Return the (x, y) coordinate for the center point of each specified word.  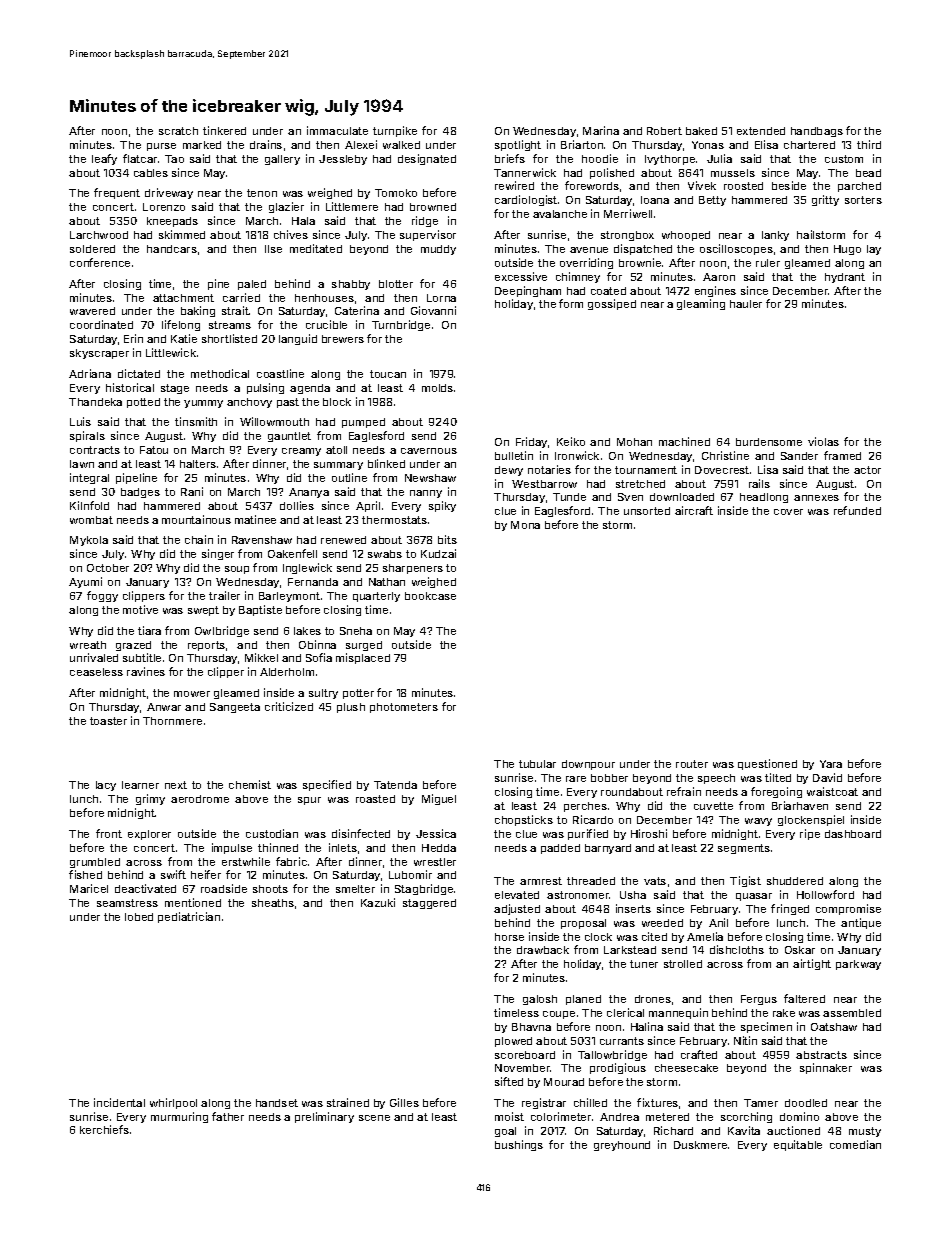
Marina (601, 130)
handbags (817, 132)
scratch (178, 131)
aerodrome (200, 799)
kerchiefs (104, 1129)
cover (788, 512)
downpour (588, 765)
